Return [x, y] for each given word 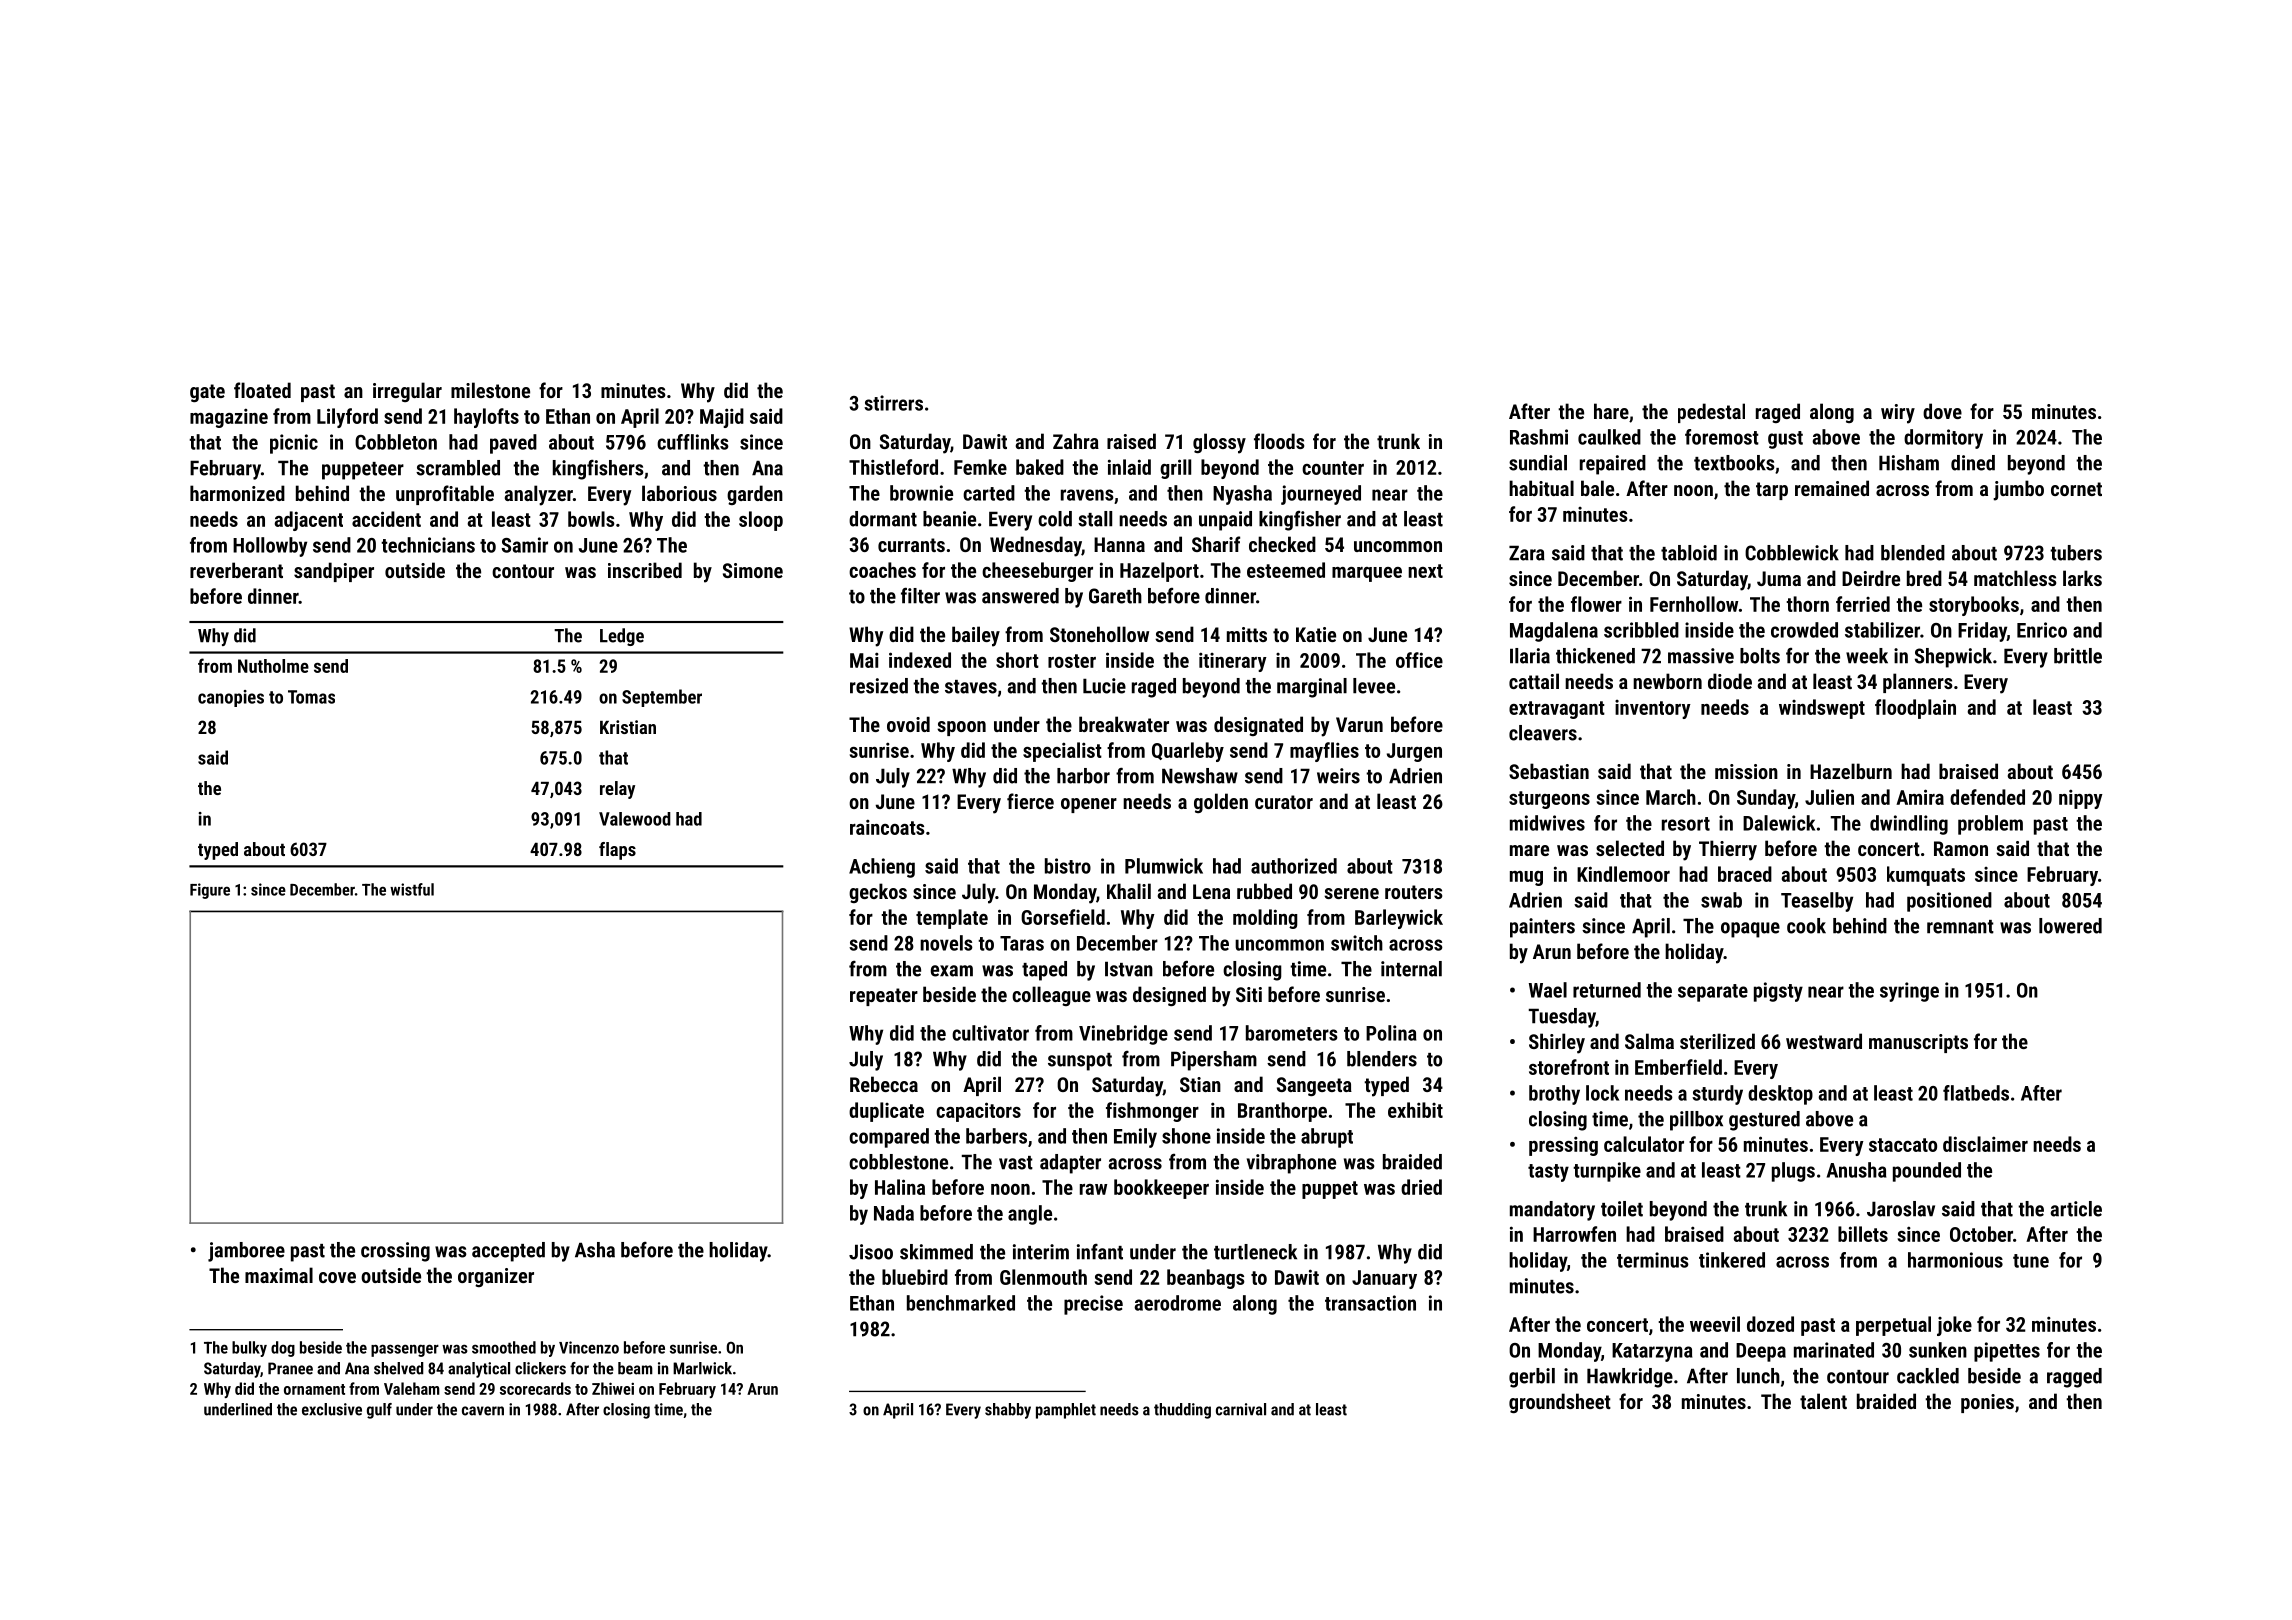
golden [1221, 803]
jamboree [246, 1252]
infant [1100, 1252]
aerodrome [1177, 1303]
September [662, 698]
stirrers [893, 403]
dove [1942, 411]
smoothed [504, 1347]
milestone [490, 390]
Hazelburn [1851, 771]
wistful [412, 889]
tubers [2076, 553]
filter [920, 595]
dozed [1770, 1324]
